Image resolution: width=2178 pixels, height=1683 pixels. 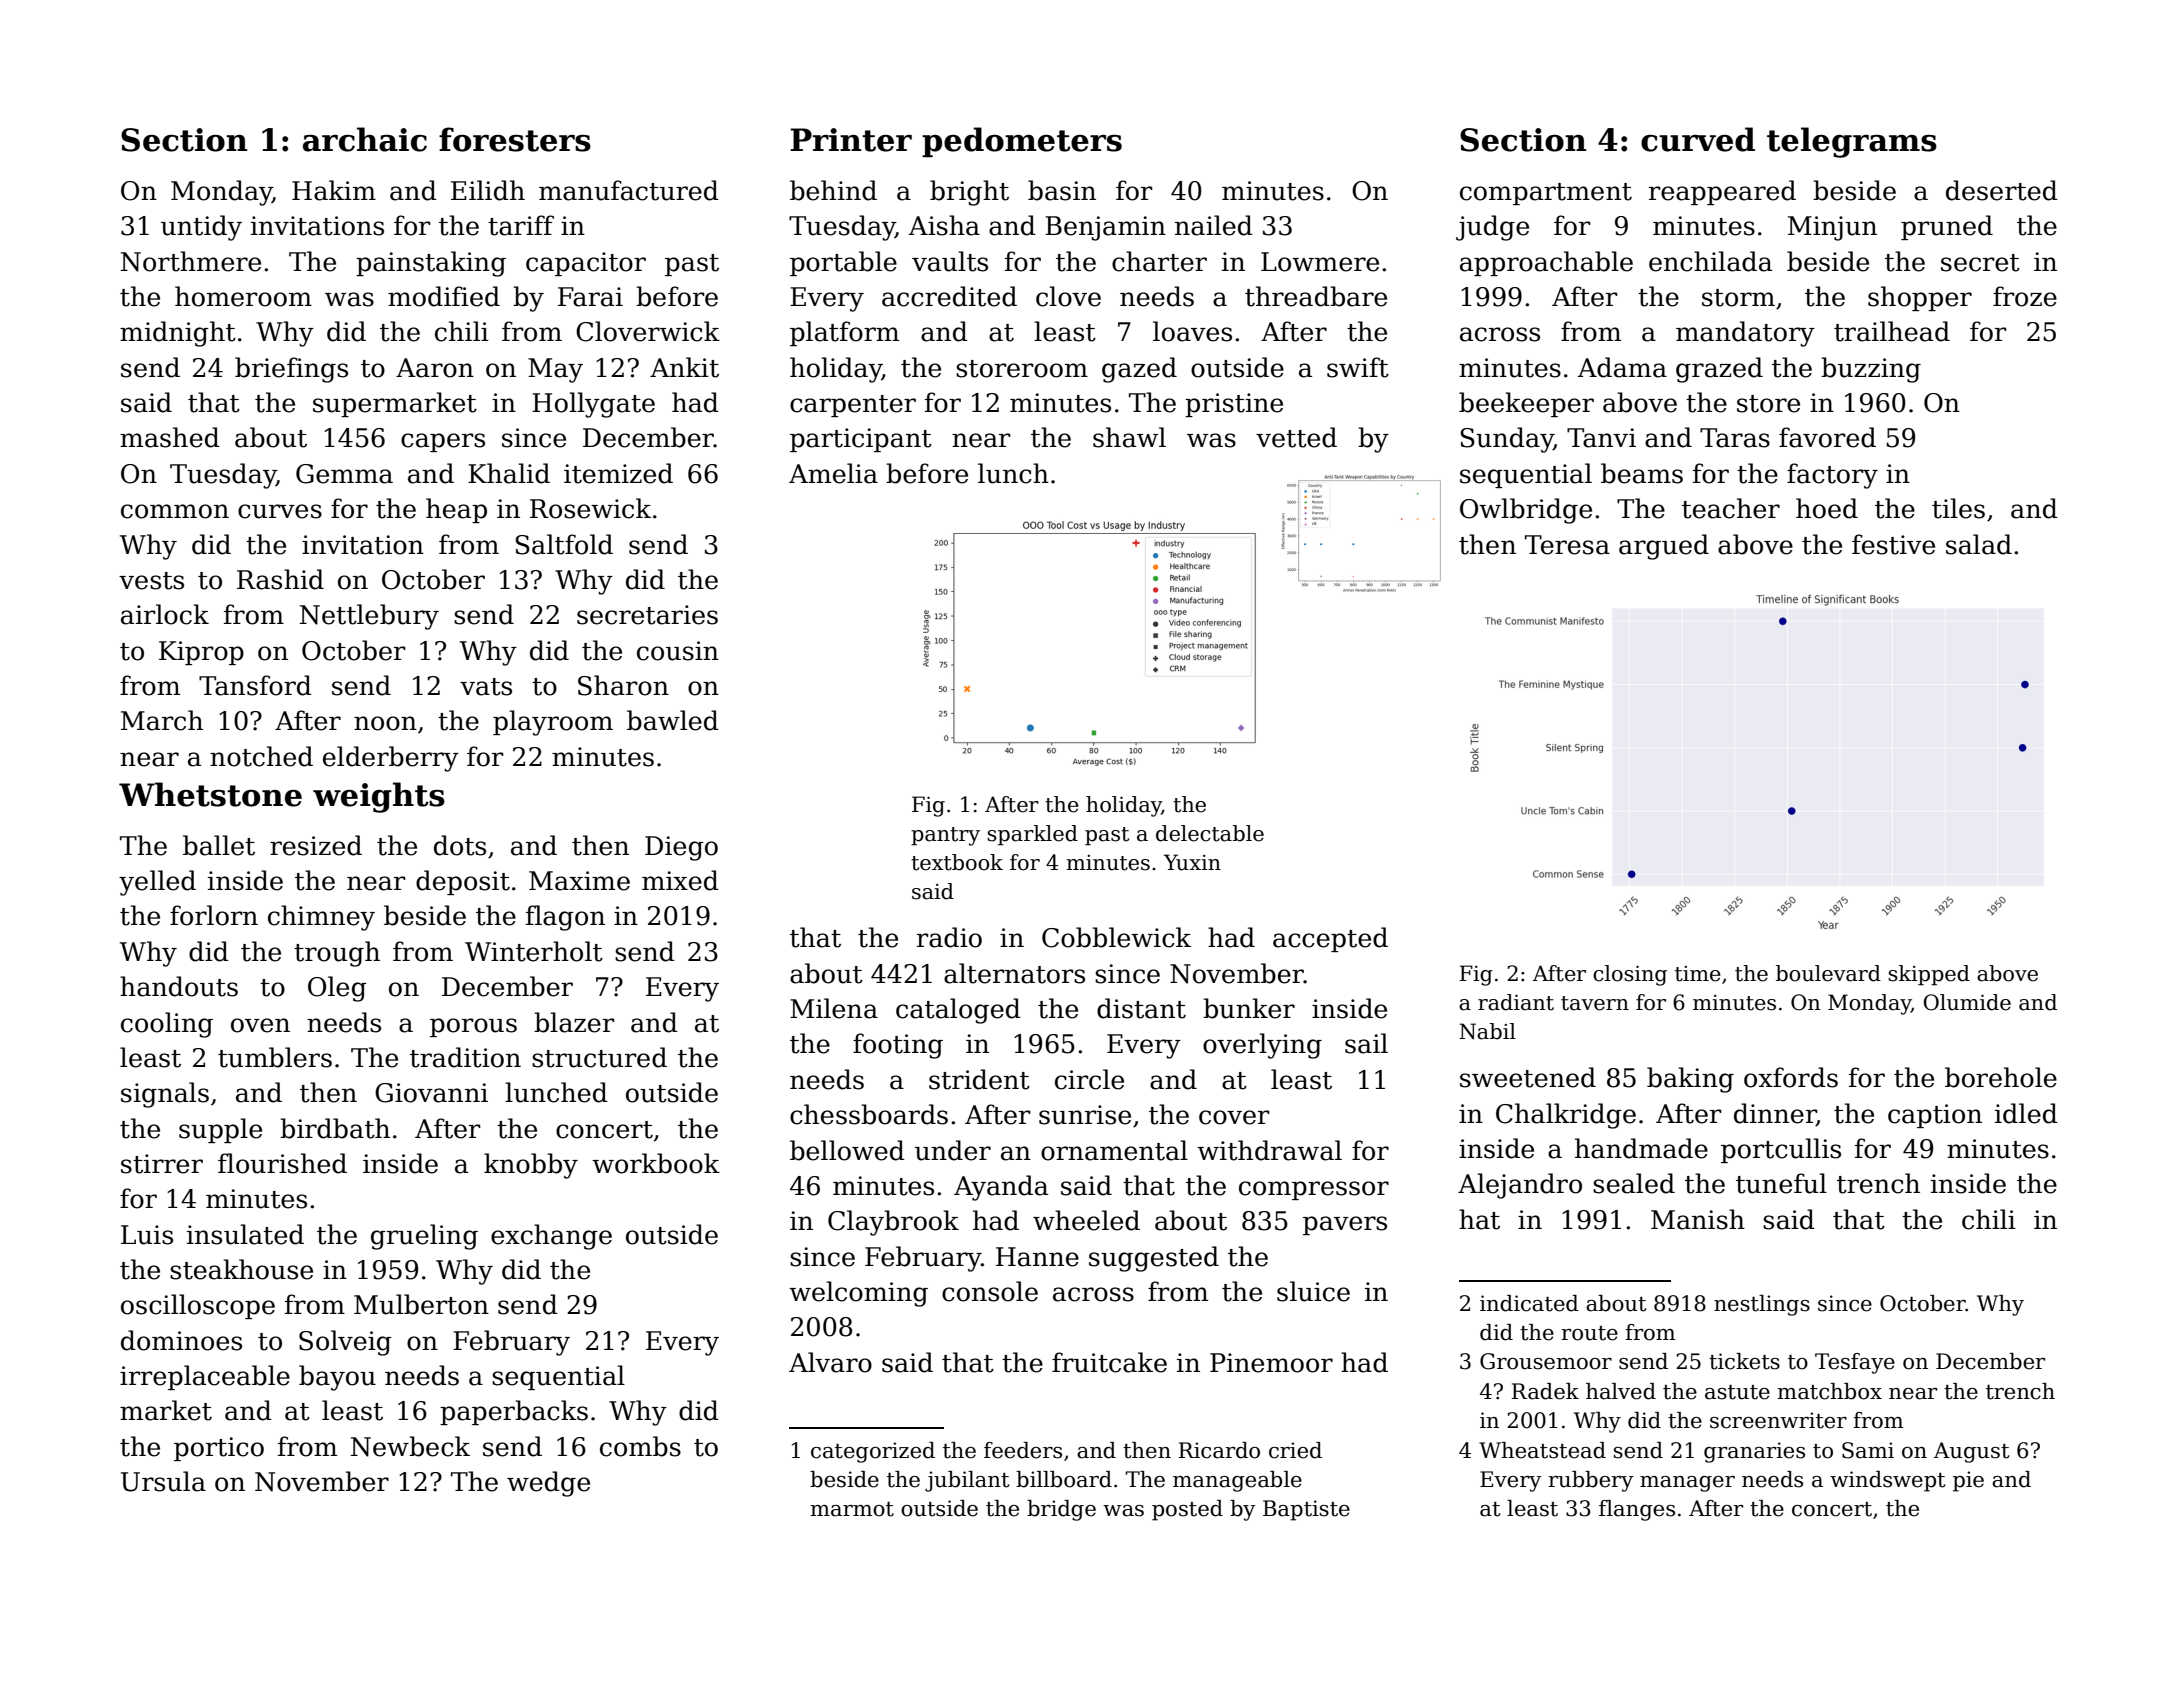 I want to click on archaic, so click(x=365, y=139).
